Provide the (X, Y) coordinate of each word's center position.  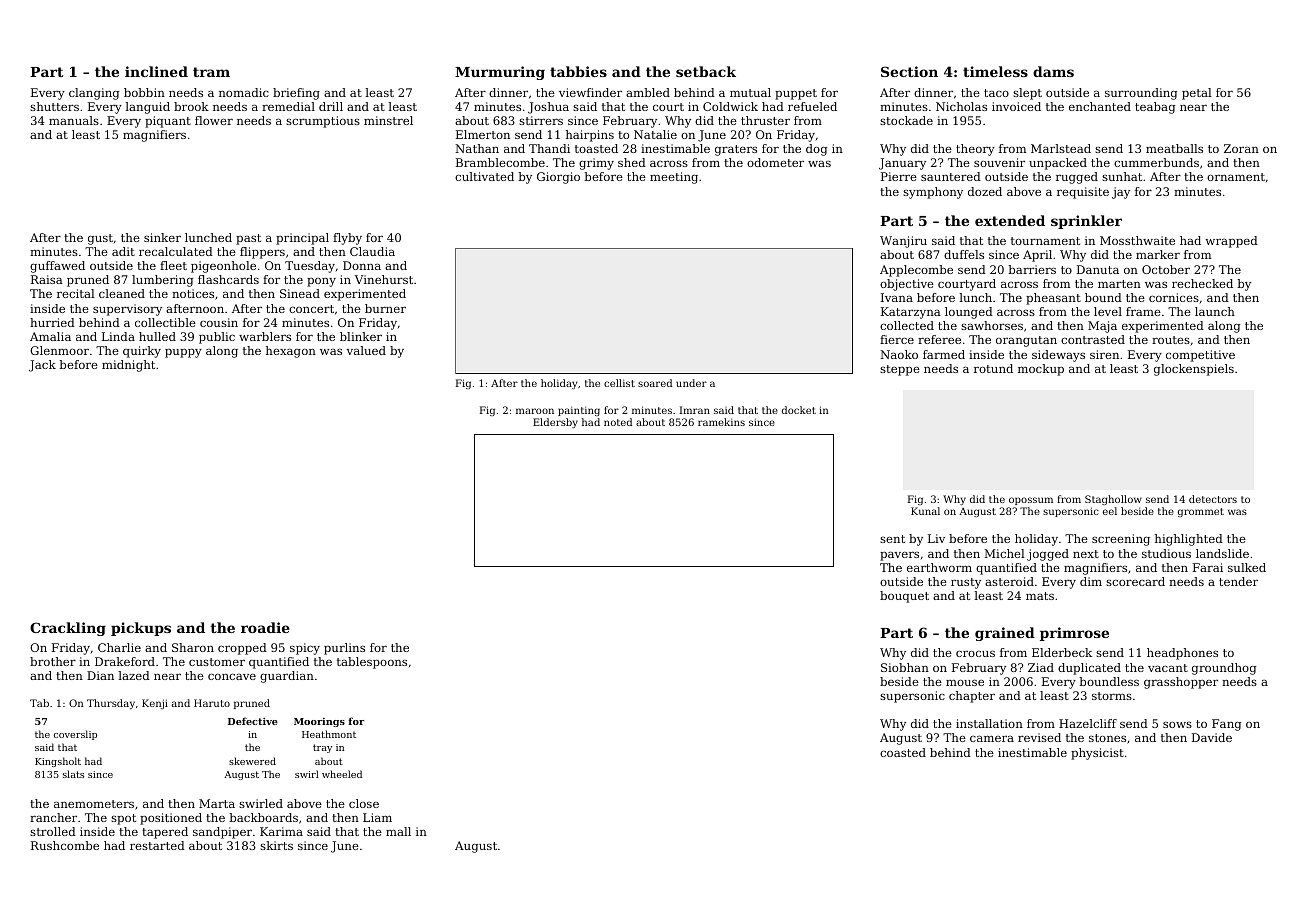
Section (909, 71)
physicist (1097, 754)
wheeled (342, 774)
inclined (156, 71)
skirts (276, 845)
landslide (1222, 553)
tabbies (578, 71)
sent (892, 539)
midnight (128, 366)
